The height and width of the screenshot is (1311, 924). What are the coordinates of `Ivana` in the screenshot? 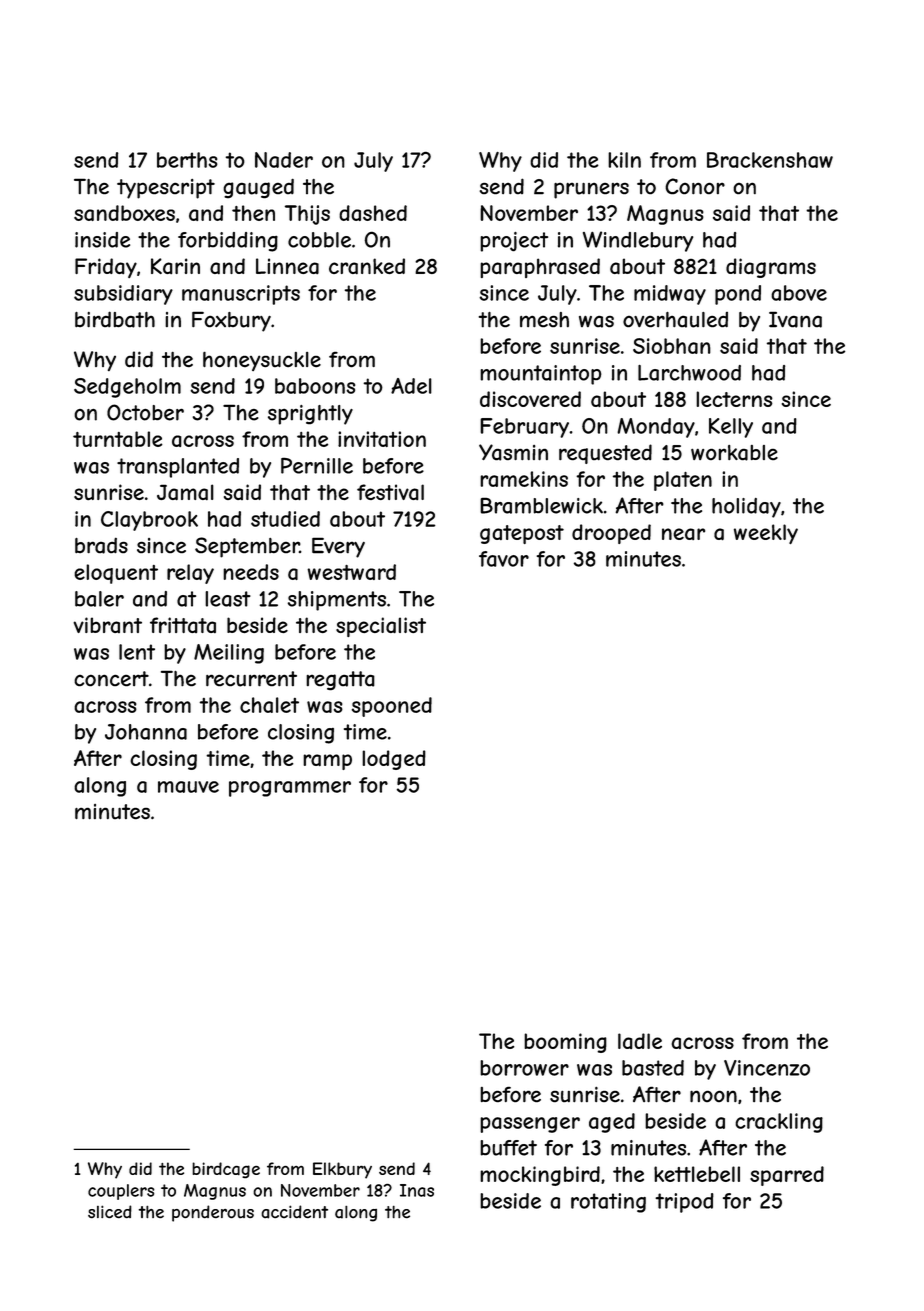 It's located at (795, 319).
